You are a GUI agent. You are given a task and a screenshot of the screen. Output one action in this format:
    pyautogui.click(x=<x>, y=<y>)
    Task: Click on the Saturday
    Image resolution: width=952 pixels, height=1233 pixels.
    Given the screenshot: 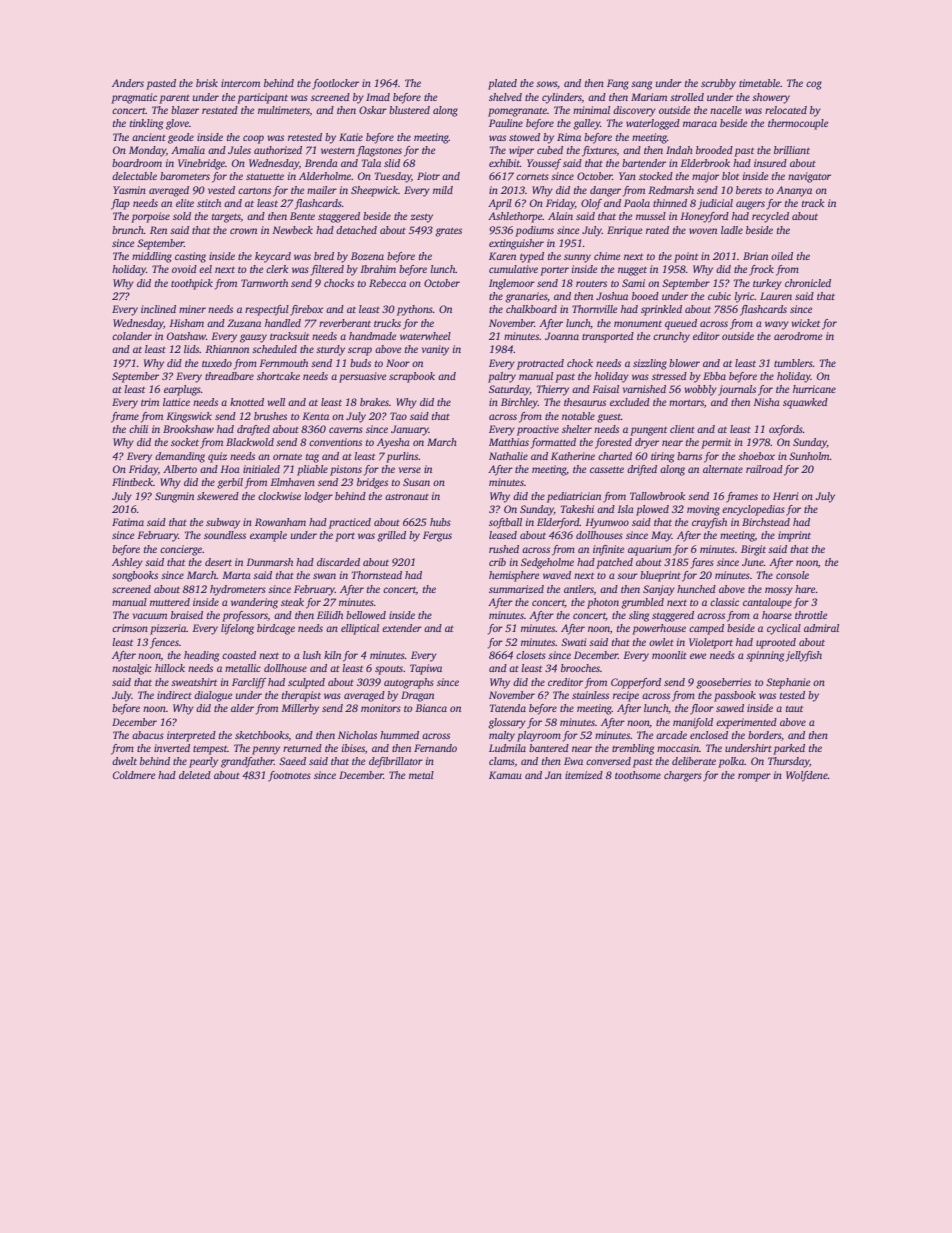 What is the action you would take?
    pyautogui.click(x=509, y=390)
